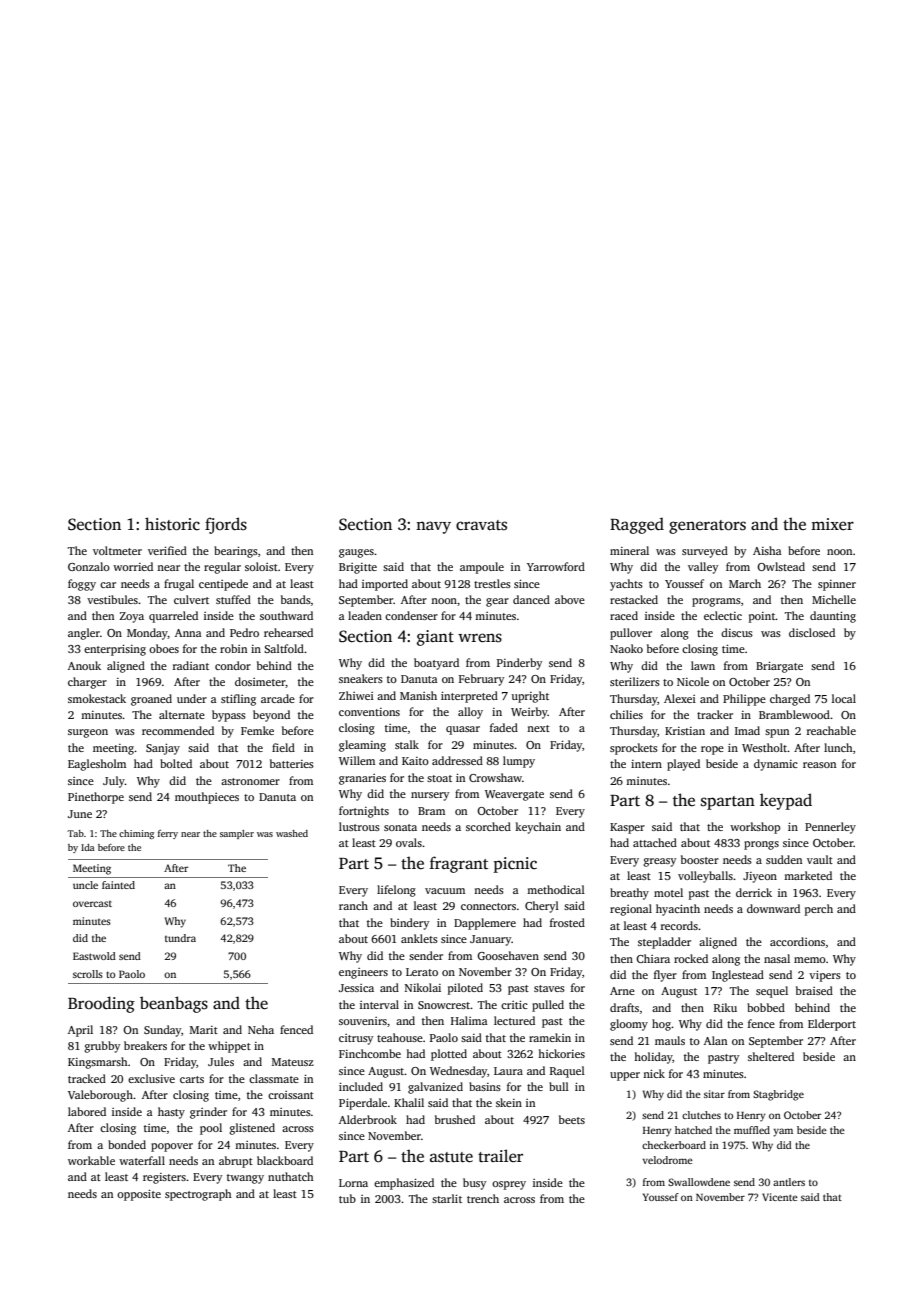 This page has height=1308, width=924. What do you see at coordinates (819, 910) in the page?
I see `perch` at bounding box center [819, 910].
